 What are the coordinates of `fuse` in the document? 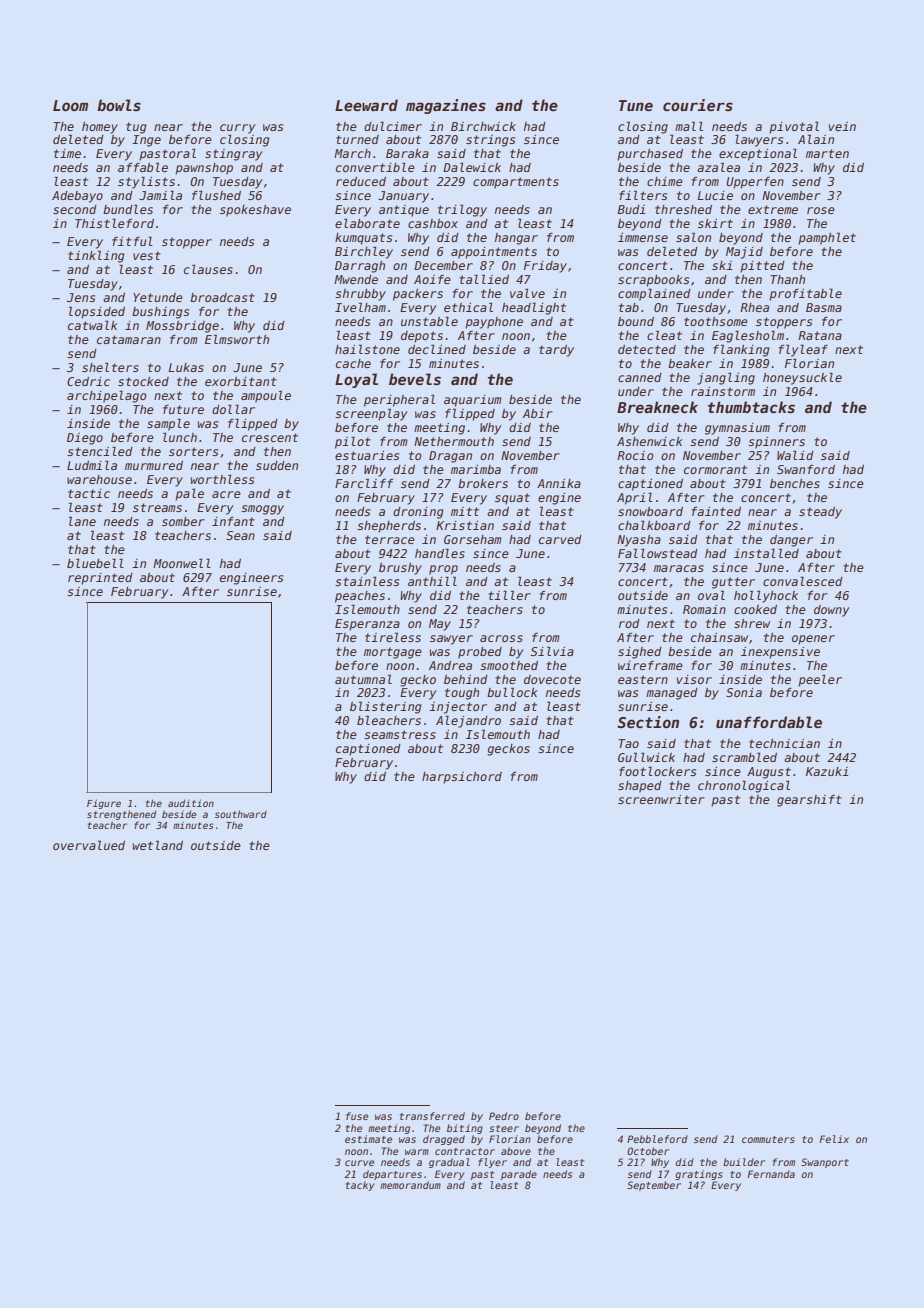 It's located at (357, 1116).
